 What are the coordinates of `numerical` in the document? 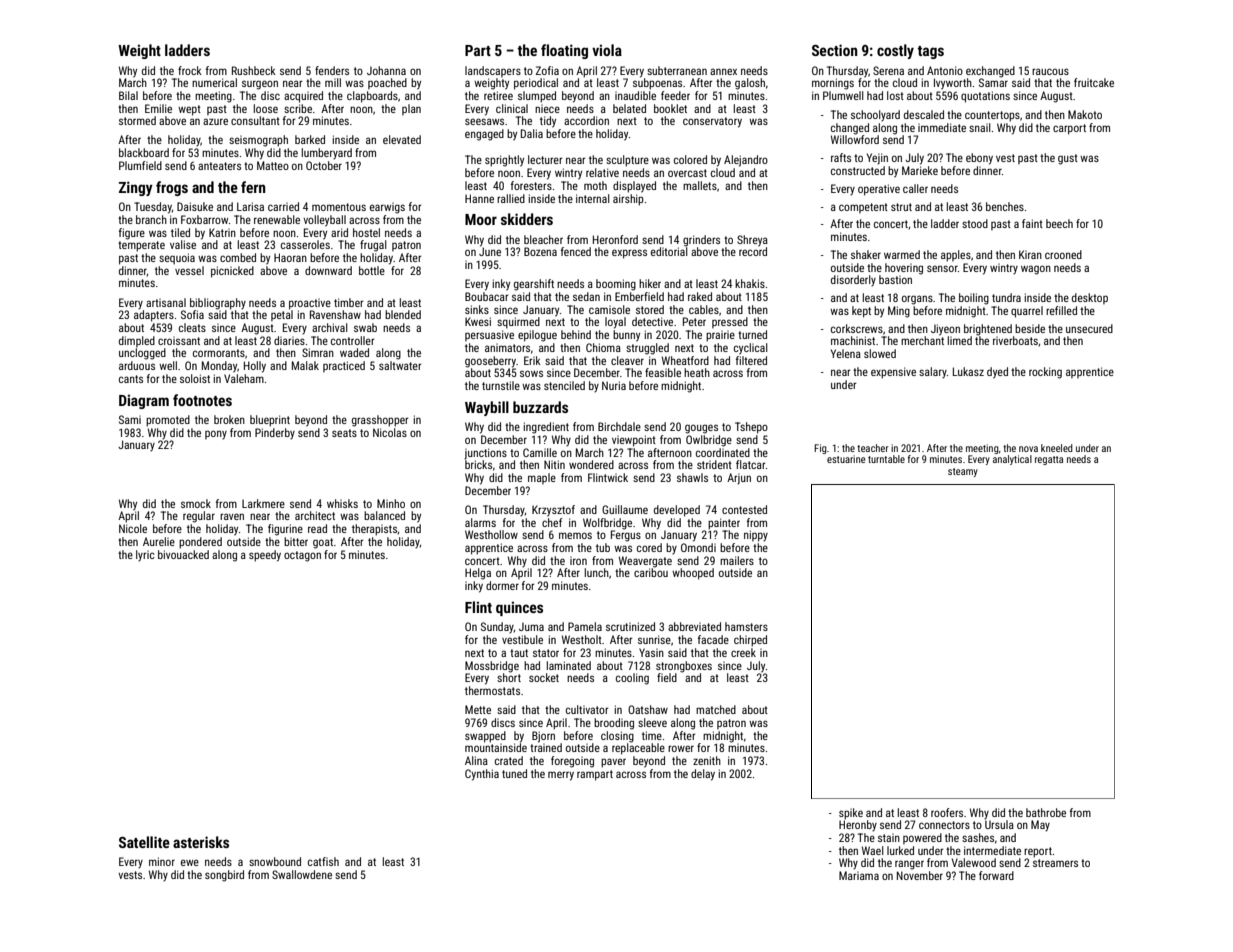 It's located at (214, 82).
